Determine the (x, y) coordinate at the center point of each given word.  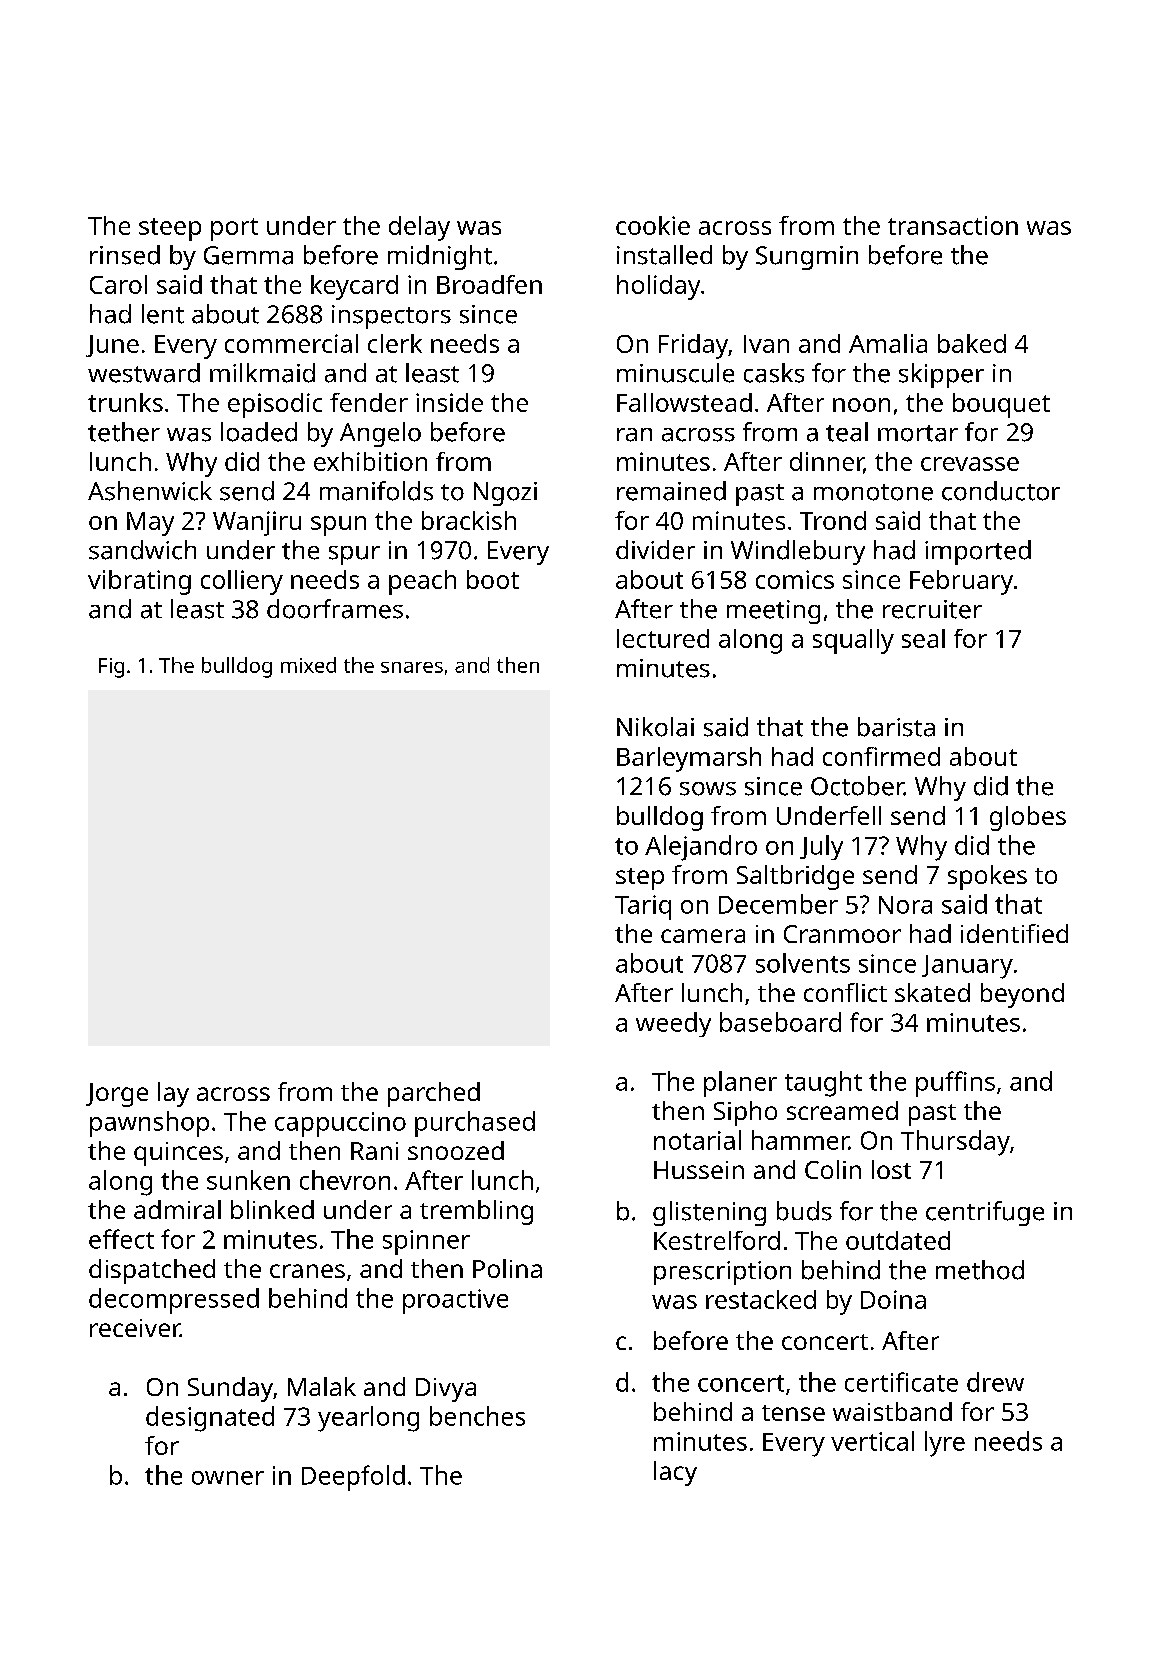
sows (708, 789)
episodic (275, 405)
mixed (308, 665)
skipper (941, 375)
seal (923, 638)
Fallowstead (684, 402)
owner (228, 1478)
